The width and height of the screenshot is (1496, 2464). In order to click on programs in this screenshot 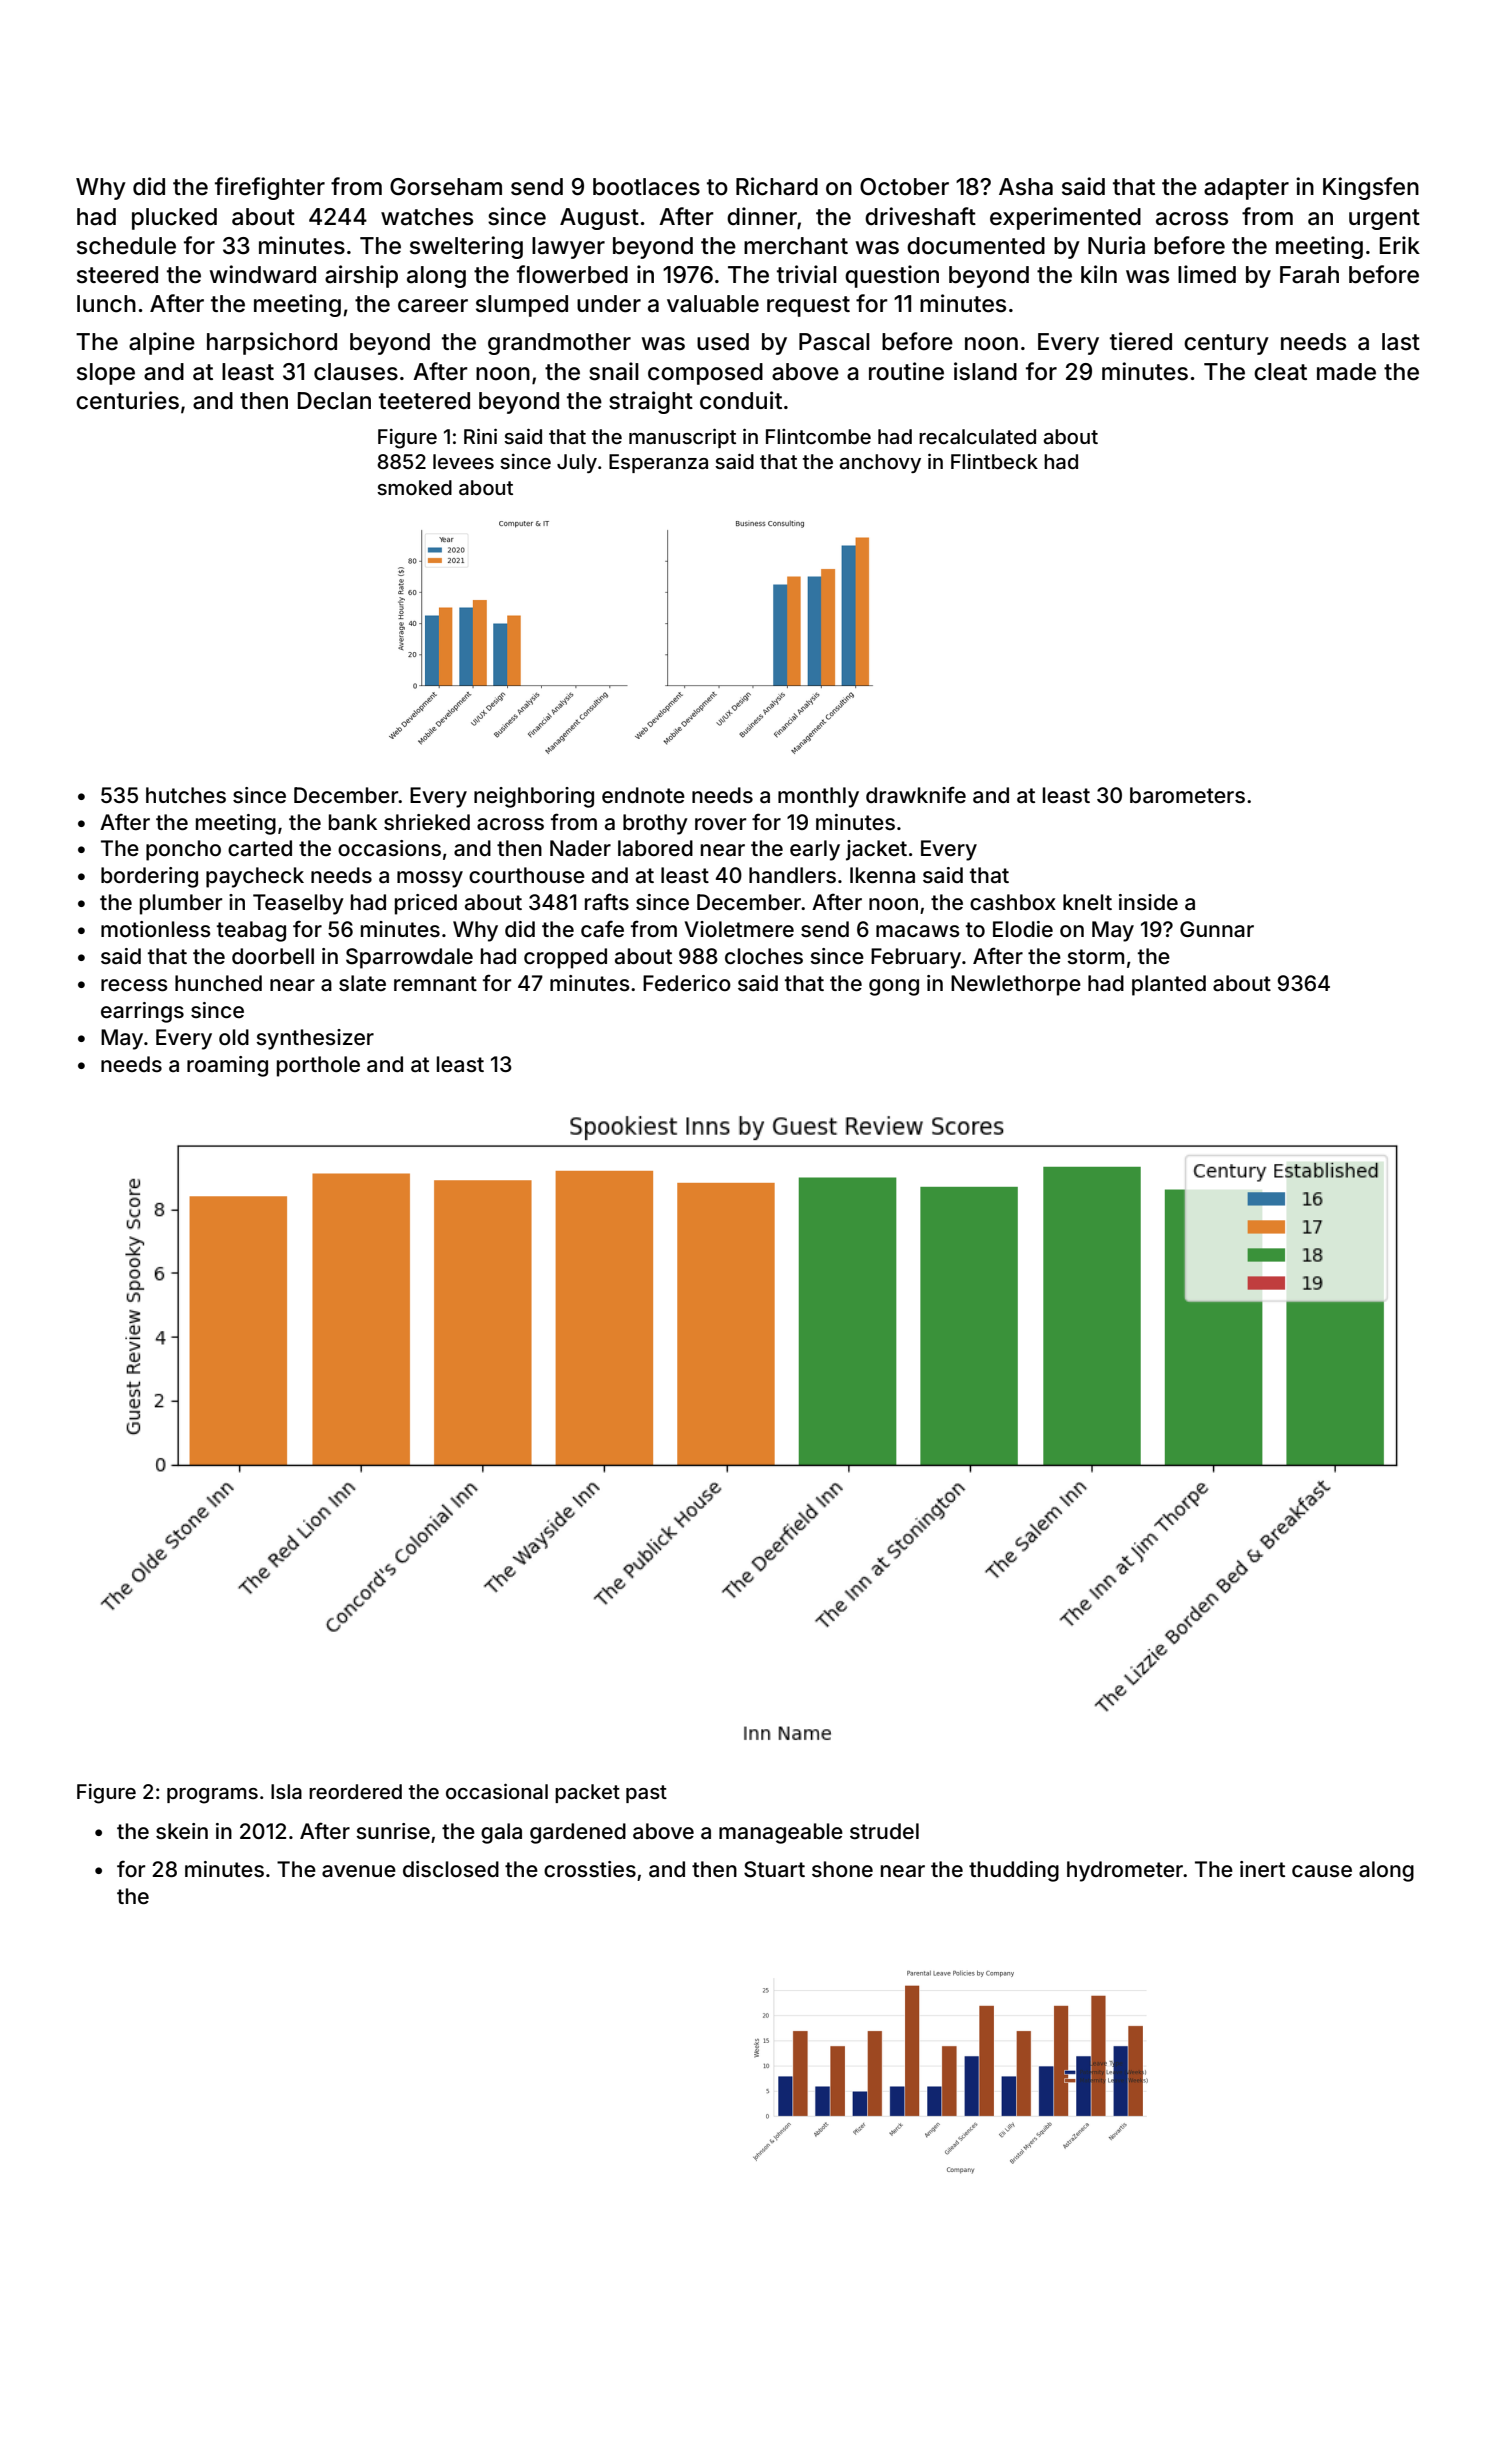, I will do `click(212, 1796)`.
